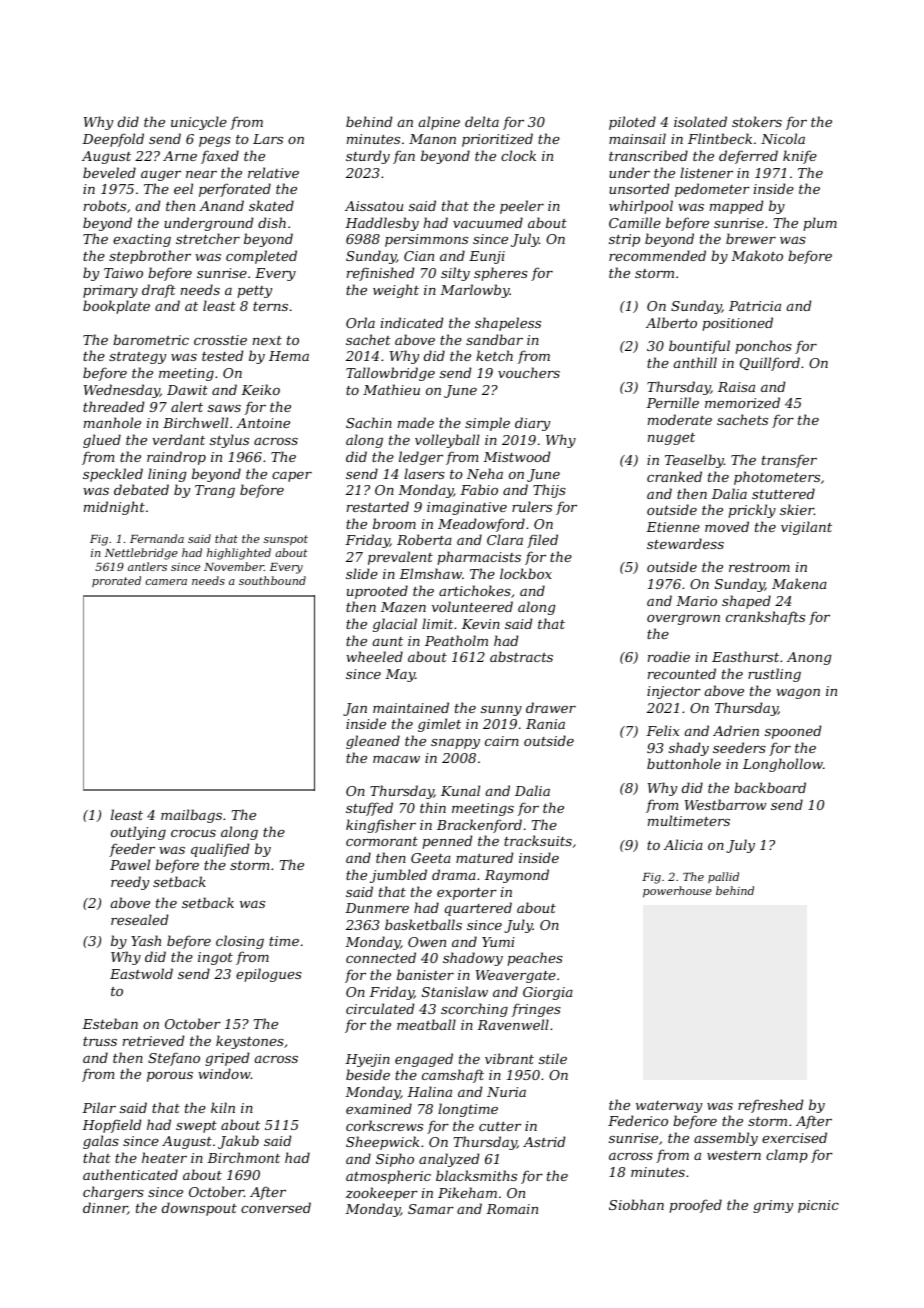  Describe the element at coordinates (199, 1209) in the image. I see `downspout` at that location.
